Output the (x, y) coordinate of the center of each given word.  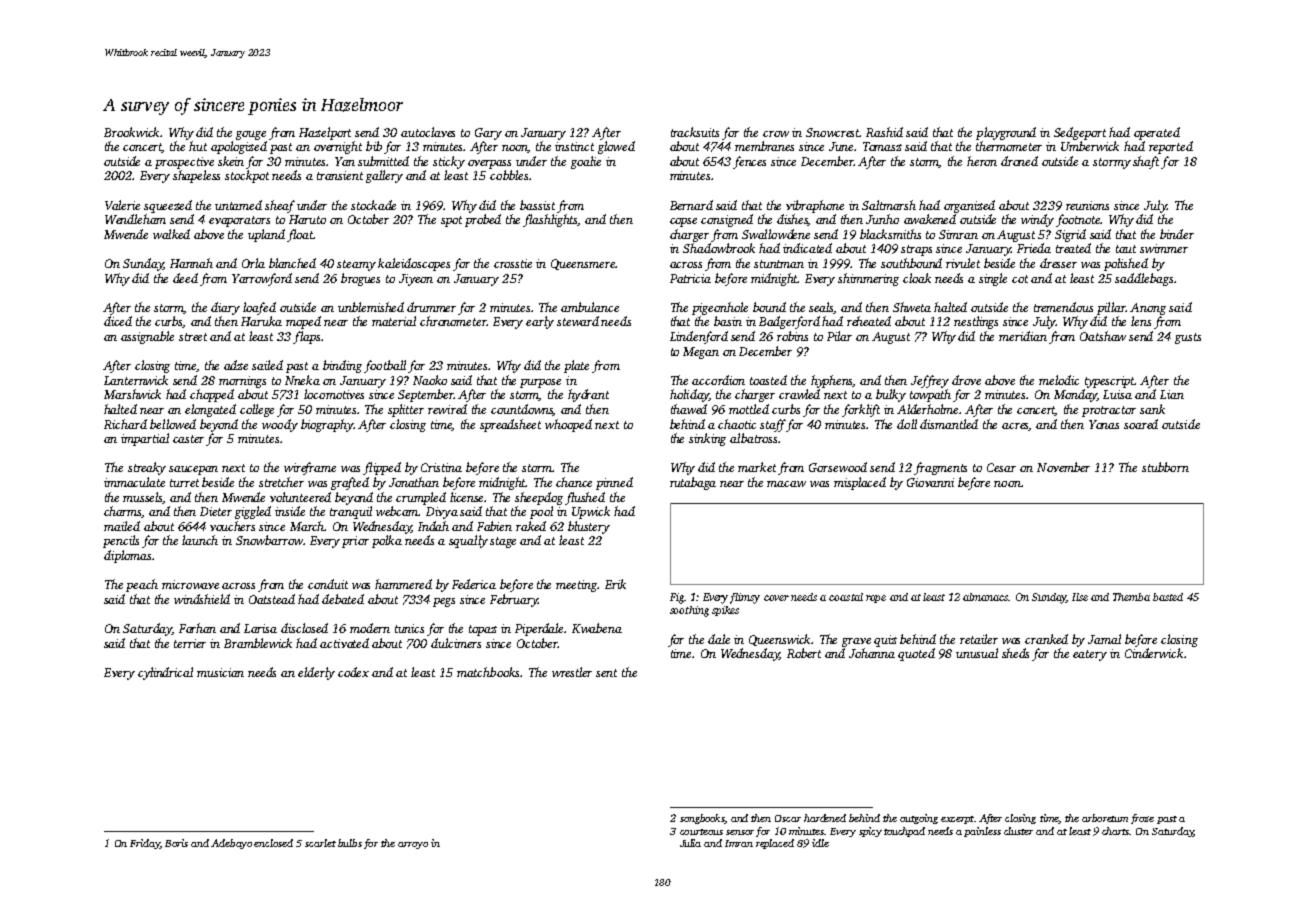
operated (1157, 133)
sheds (1015, 653)
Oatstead (272, 599)
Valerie (122, 205)
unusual (977, 653)
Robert (804, 653)
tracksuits (695, 132)
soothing (689, 611)
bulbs (350, 843)
